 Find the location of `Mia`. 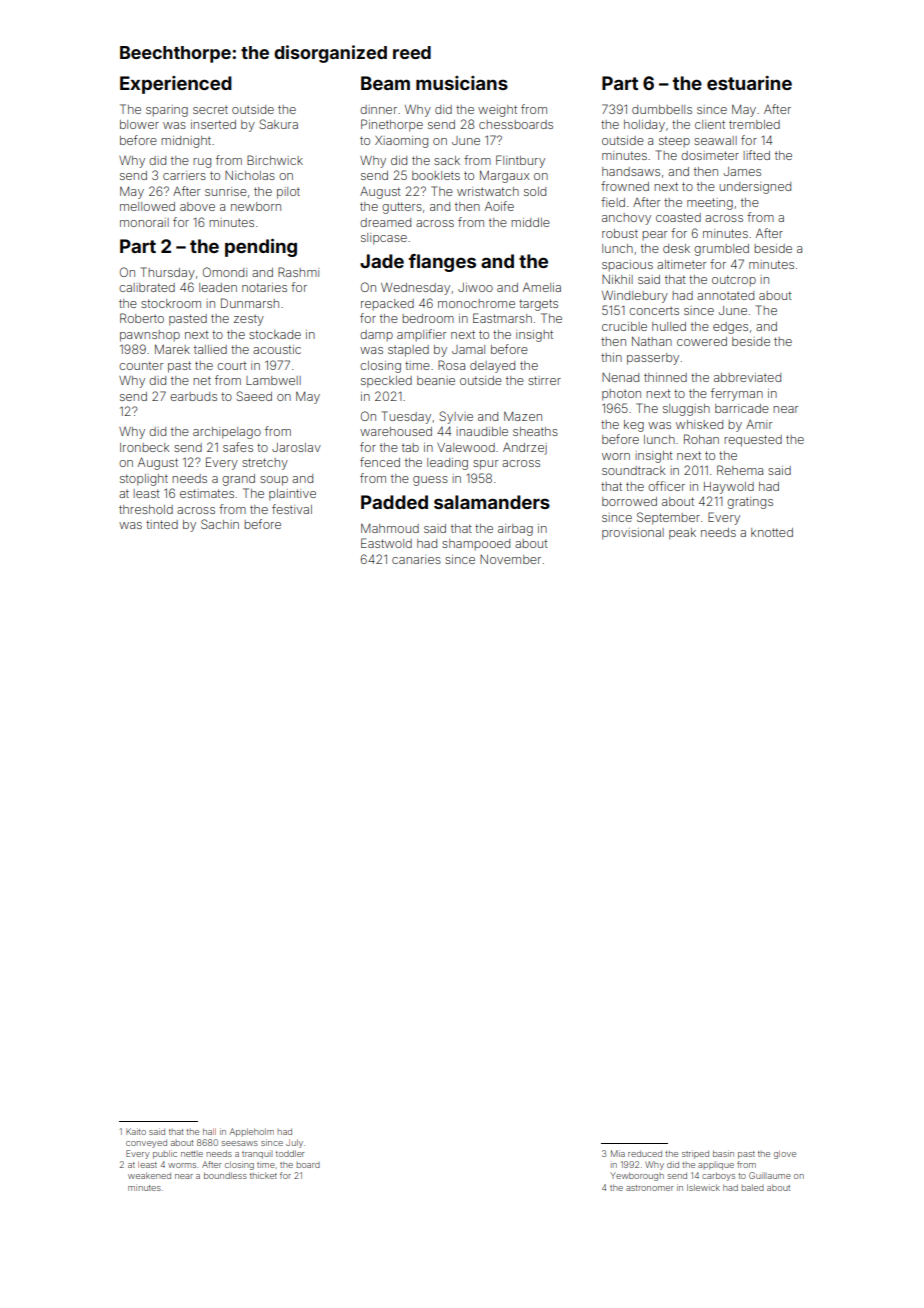

Mia is located at coordinates (618, 1153).
